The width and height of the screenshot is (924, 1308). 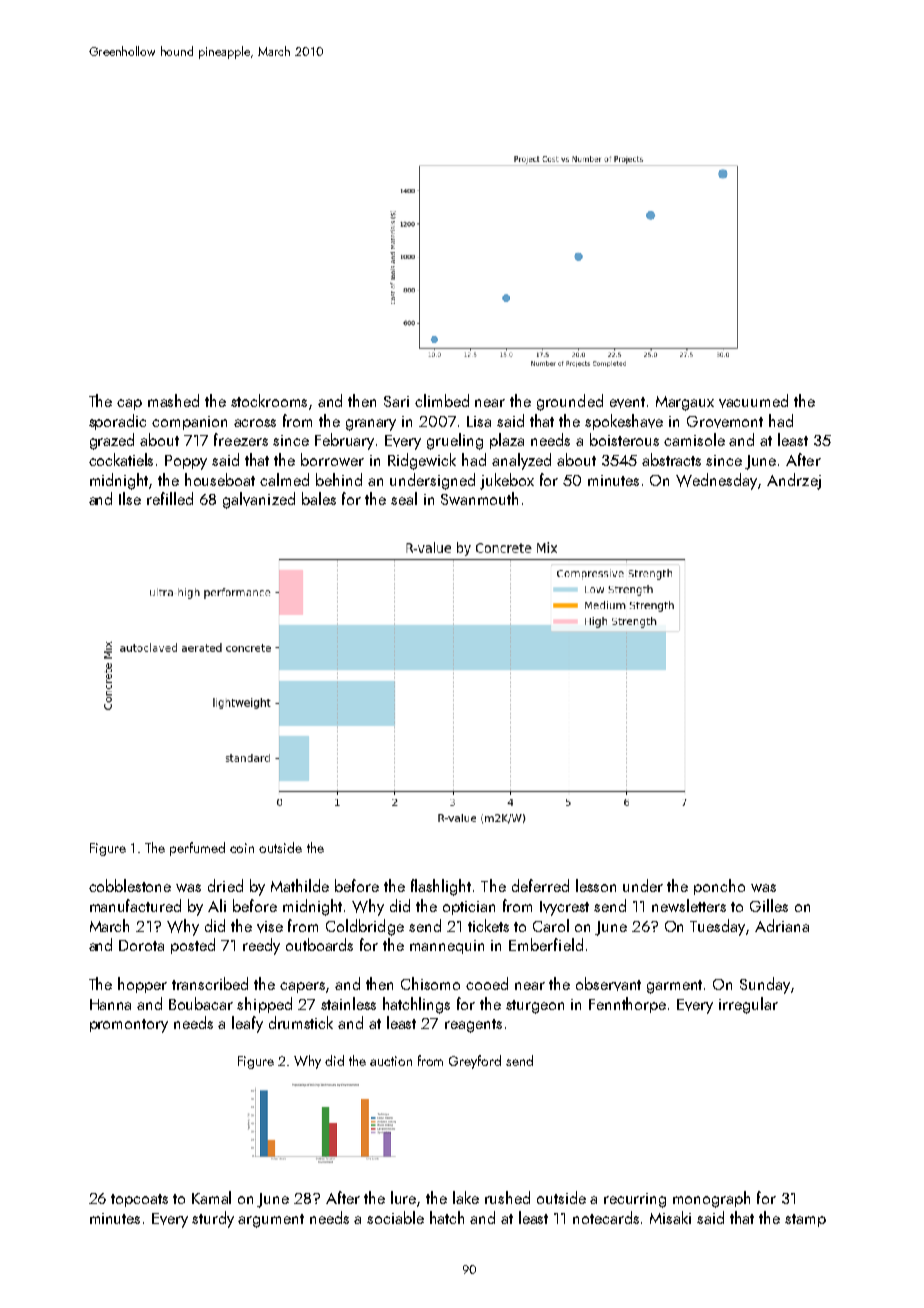 What do you see at coordinates (794, 481) in the screenshot?
I see `Andrzej` at bounding box center [794, 481].
